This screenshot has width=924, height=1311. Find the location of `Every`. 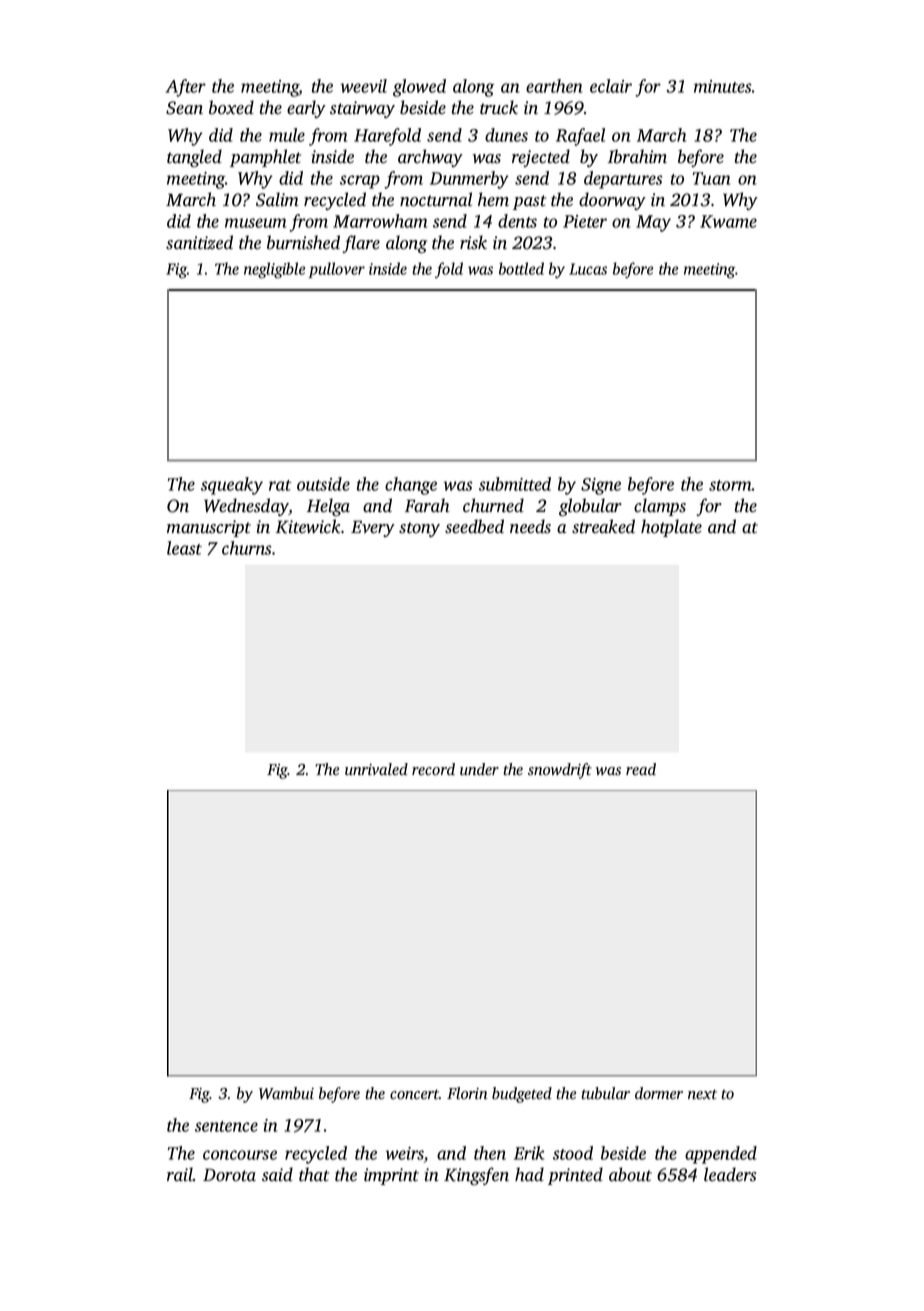

Every is located at coordinates (373, 528).
